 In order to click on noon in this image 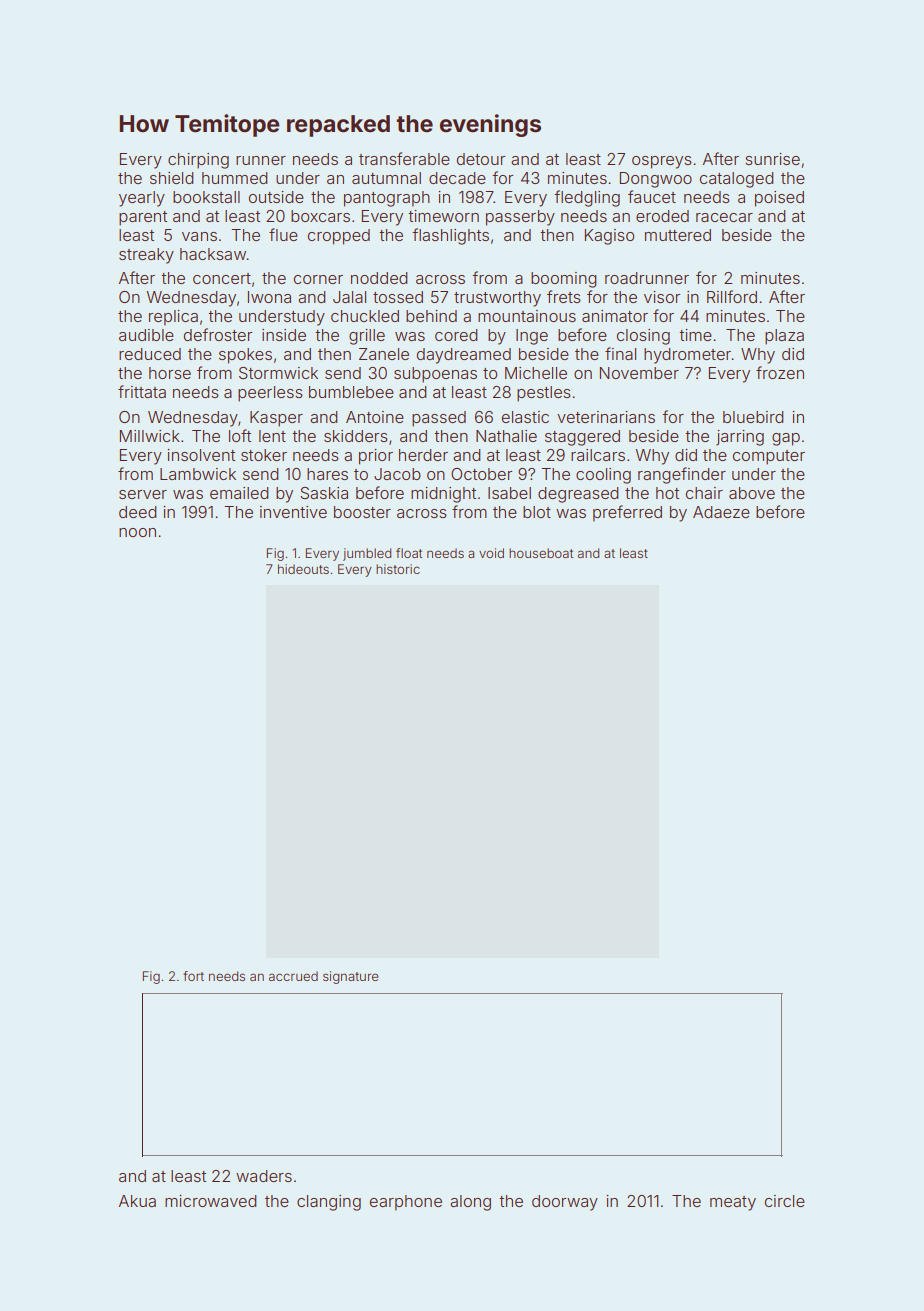, I will do `click(137, 532)`.
